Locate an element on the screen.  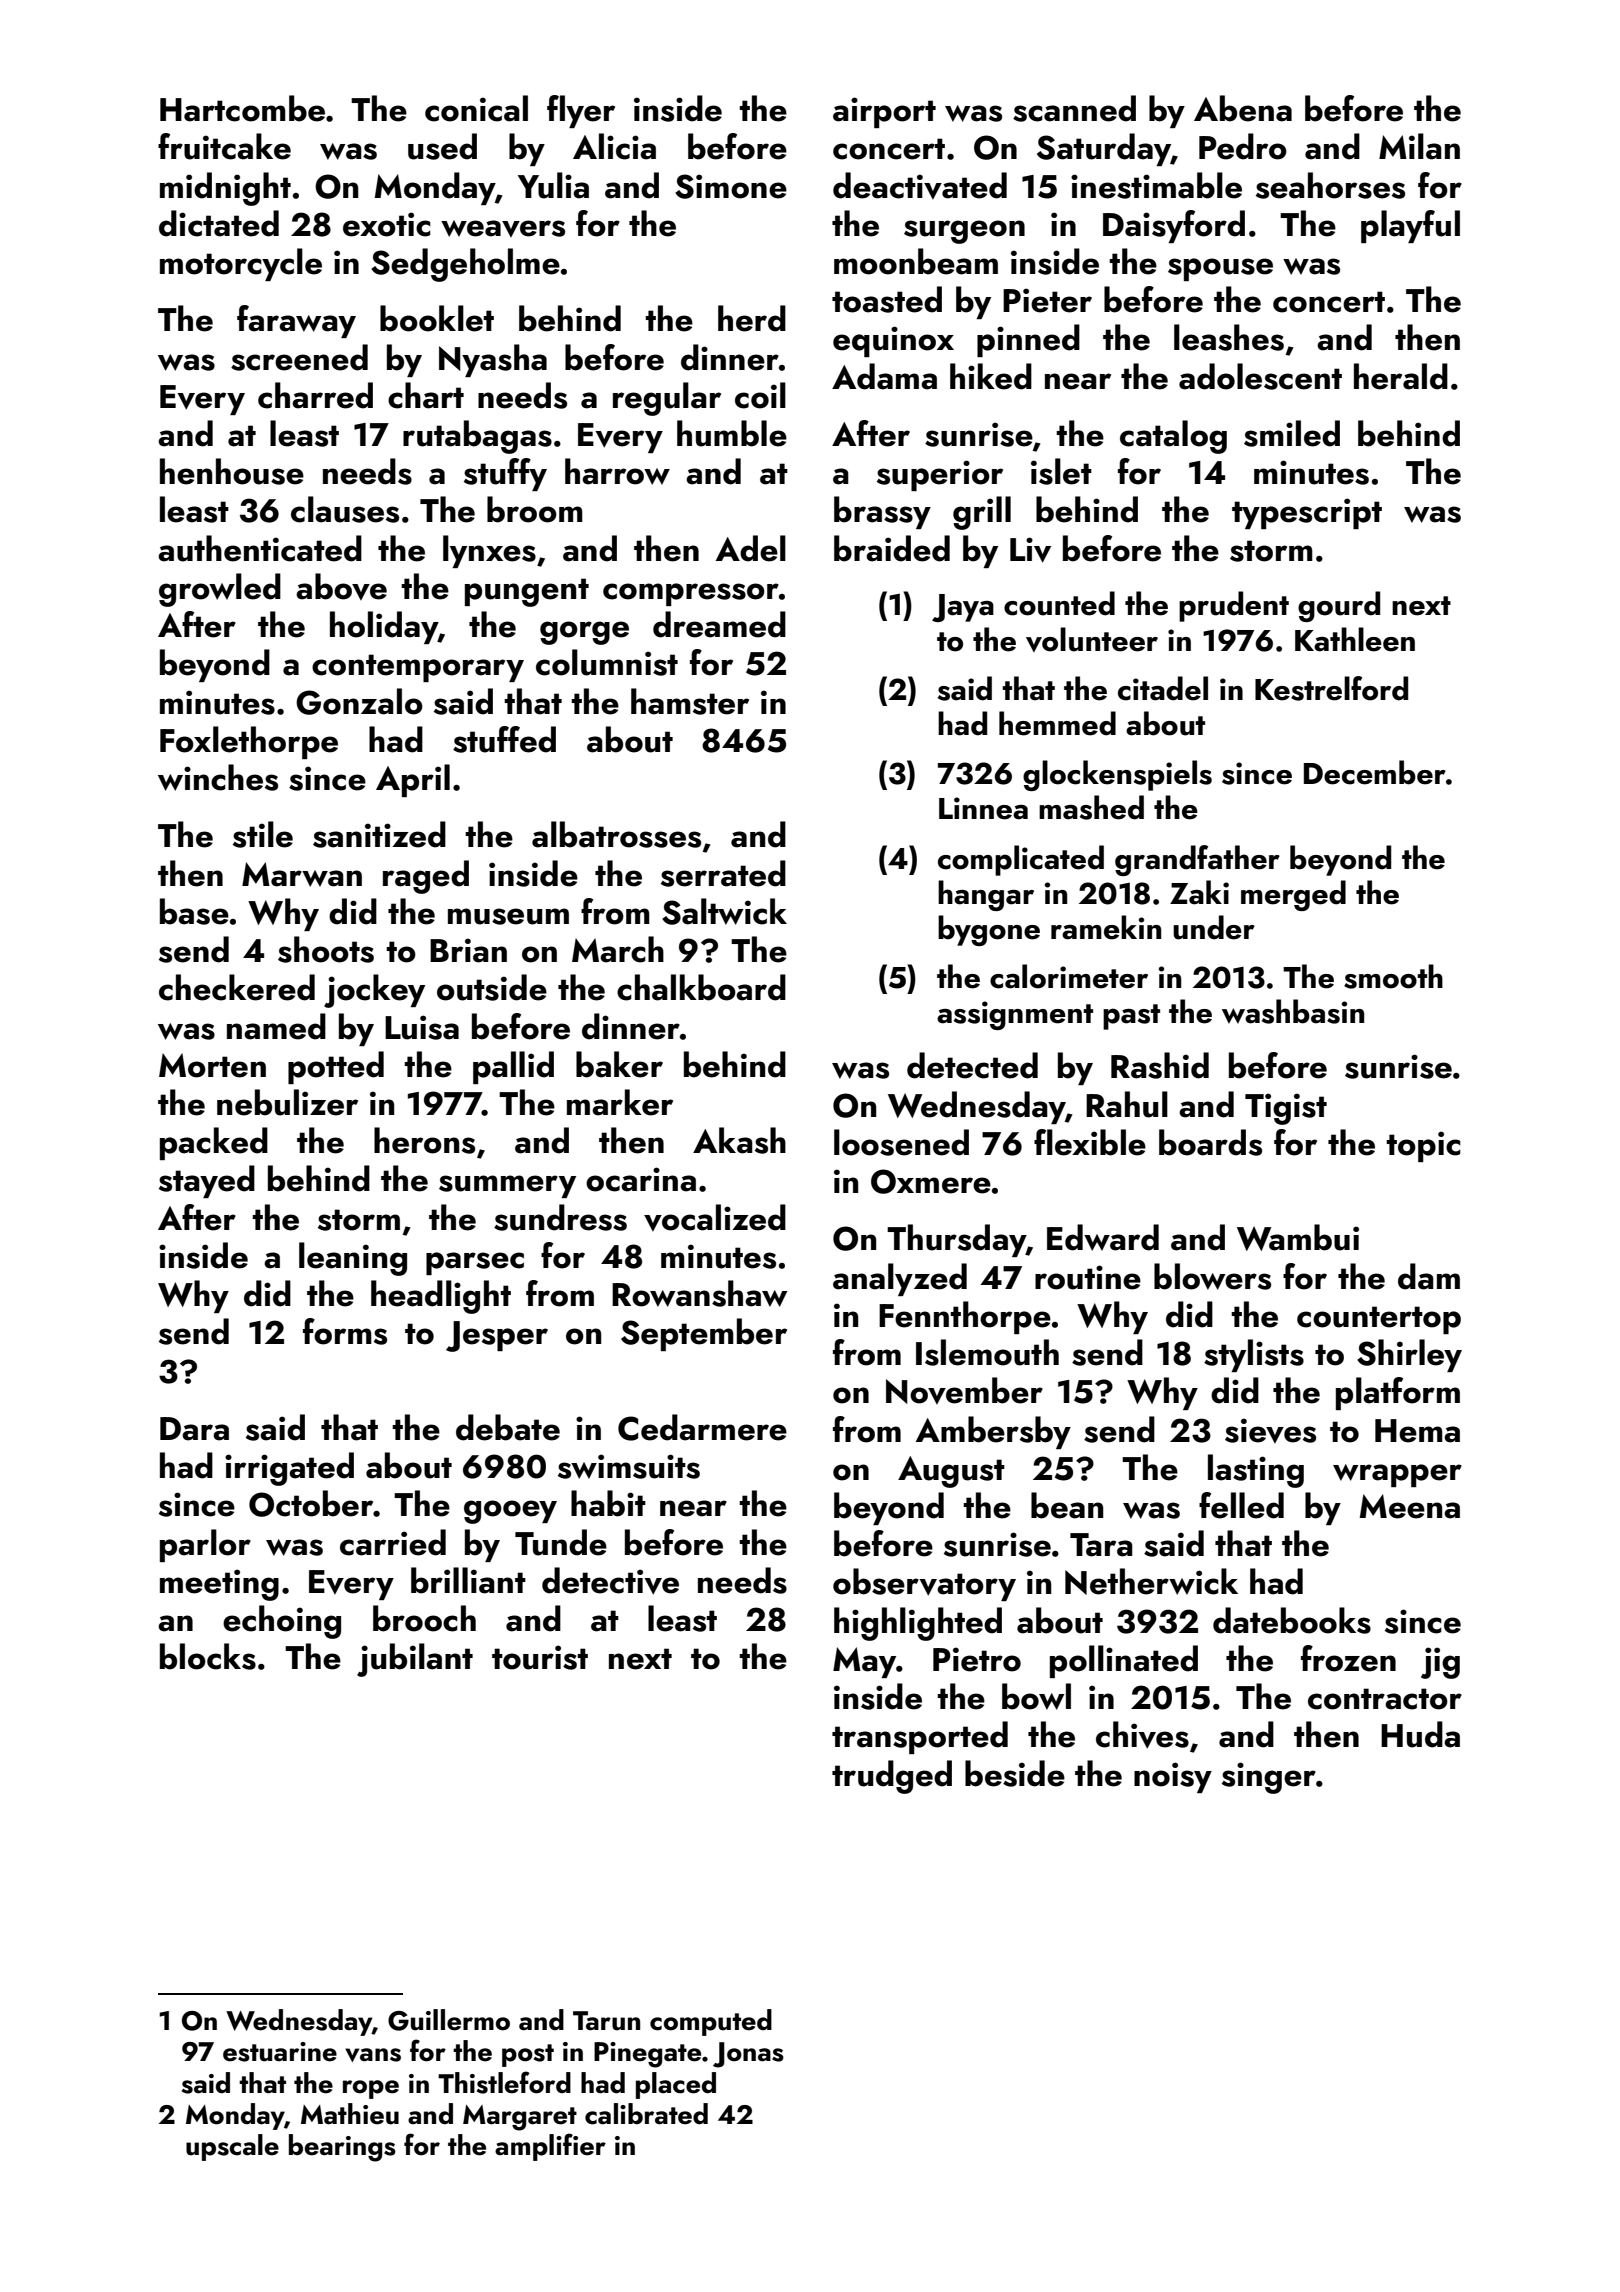
May is located at coordinates (864, 1662).
